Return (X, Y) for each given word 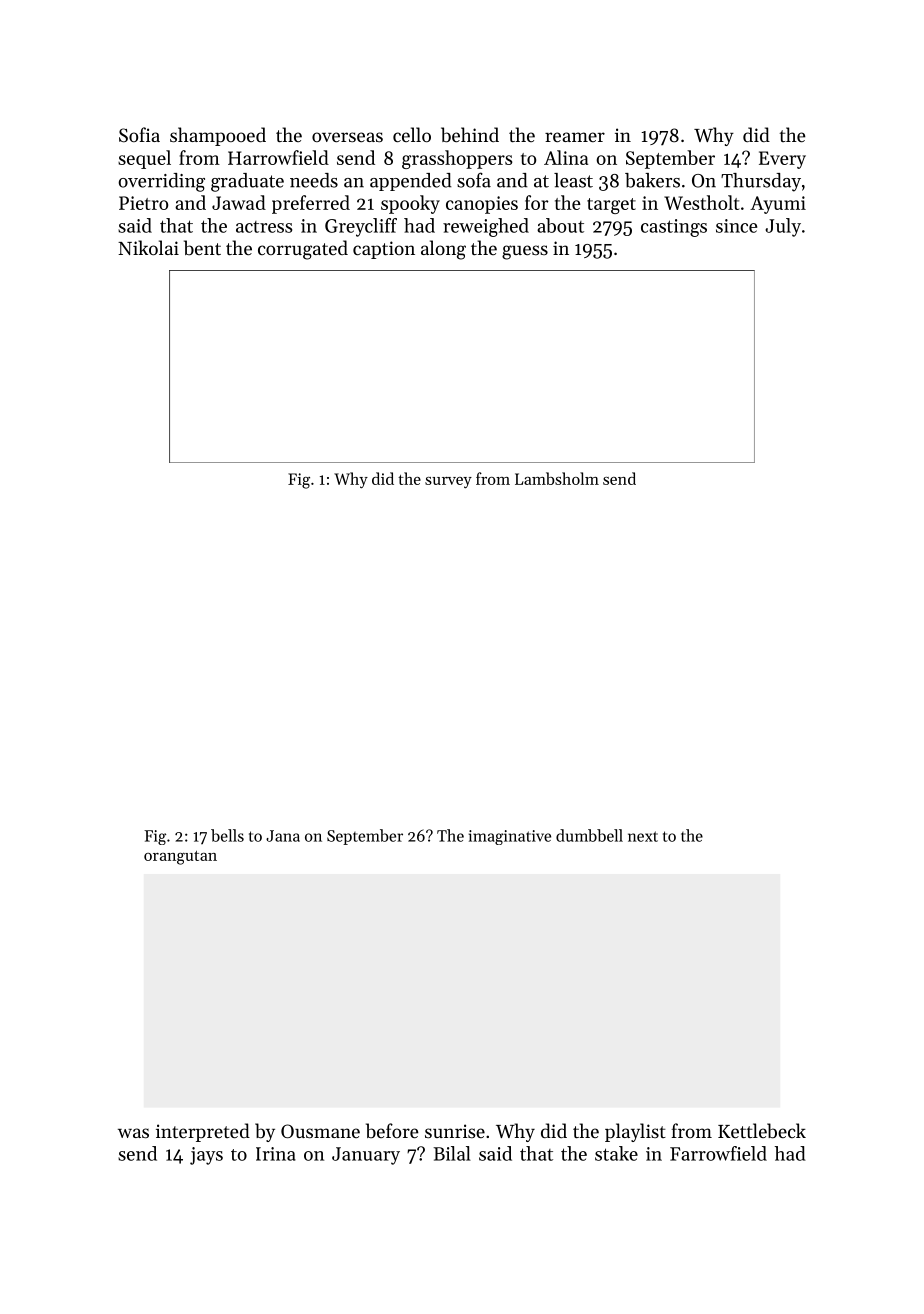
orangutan (180, 858)
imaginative (510, 837)
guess (525, 252)
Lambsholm (557, 478)
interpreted (203, 1132)
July (783, 227)
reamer (575, 137)
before (392, 1130)
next (643, 836)
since (736, 226)
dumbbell (589, 835)
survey (448, 482)
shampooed (218, 136)
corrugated (303, 250)
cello (412, 134)
